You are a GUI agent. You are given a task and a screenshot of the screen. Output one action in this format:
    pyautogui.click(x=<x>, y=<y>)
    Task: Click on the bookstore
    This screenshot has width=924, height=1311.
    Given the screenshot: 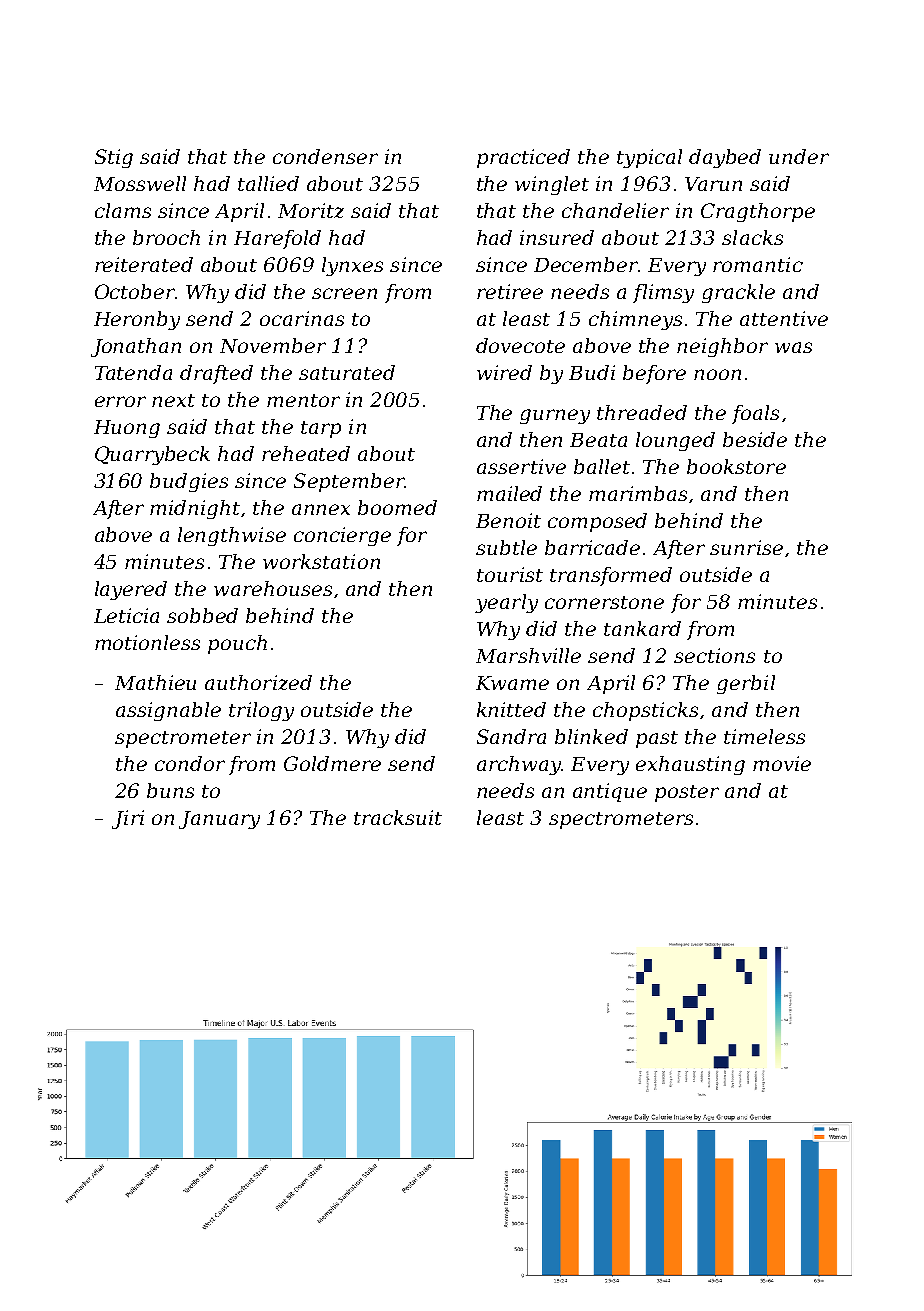 What is the action you would take?
    pyautogui.click(x=736, y=466)
